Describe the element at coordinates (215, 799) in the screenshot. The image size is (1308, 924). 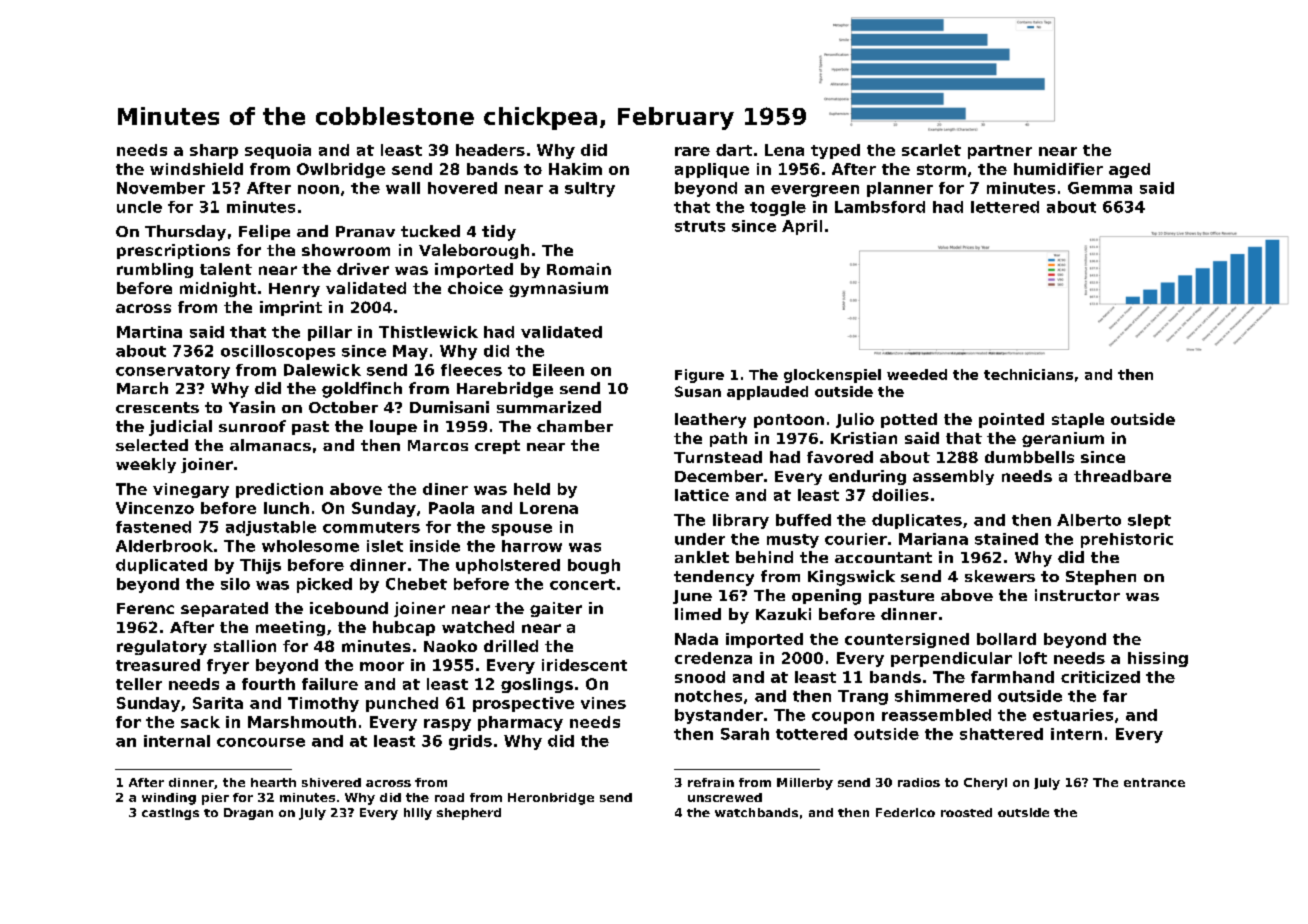
I see `pier` at that location.
